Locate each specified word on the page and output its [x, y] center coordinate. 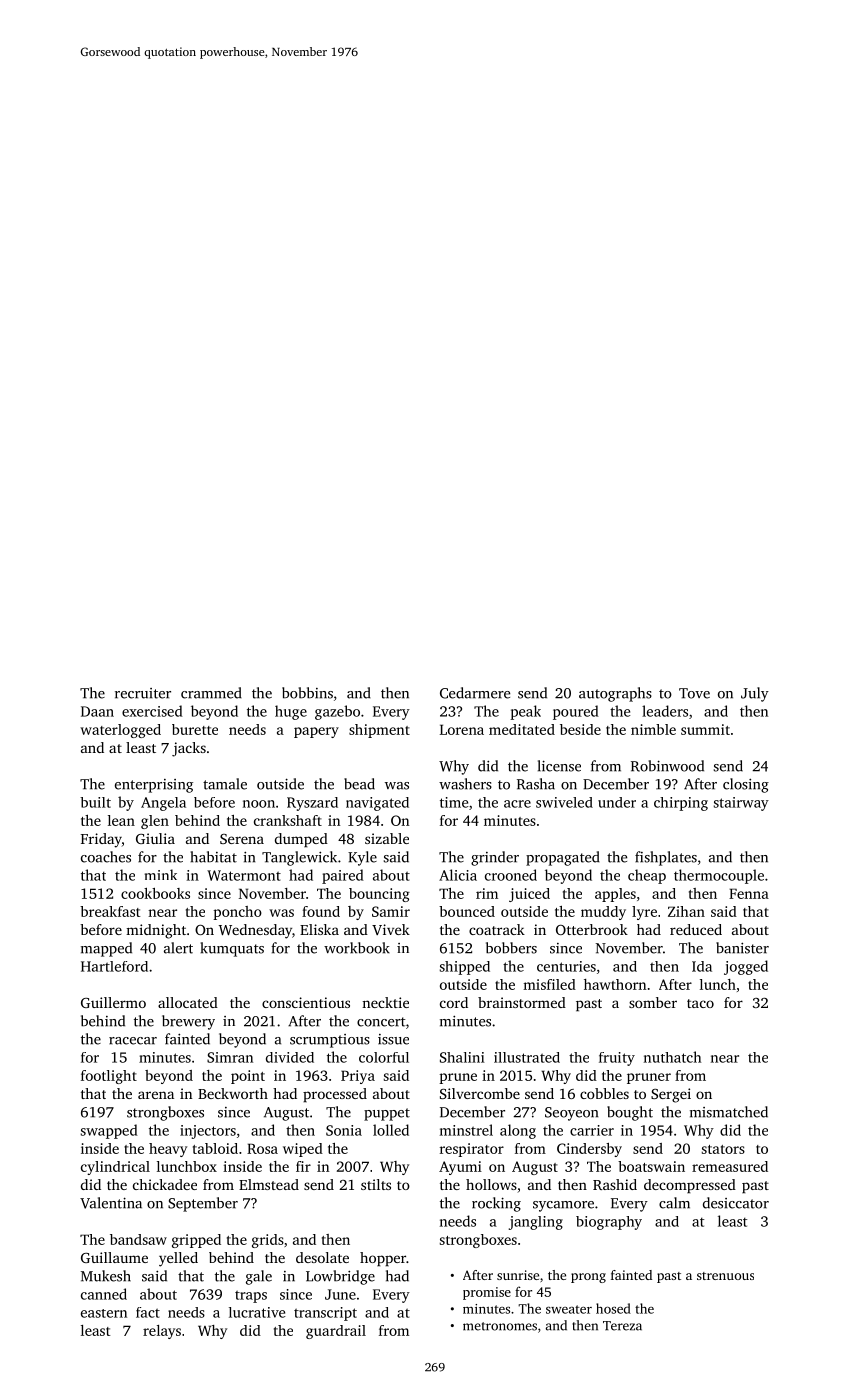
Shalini [462, 1057]
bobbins [307, 693]
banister [742, 948]
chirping [681, 804]
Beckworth [233, 1093]
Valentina [111, 1203]
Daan [97, 711]
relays [162, 1332]
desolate [322, 1257]
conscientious [306, 1002]
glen [155, 822]
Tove [694, 693]
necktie [385, 1002]
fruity [617, 1059]
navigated [377, 804]
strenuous [725, 1276]
